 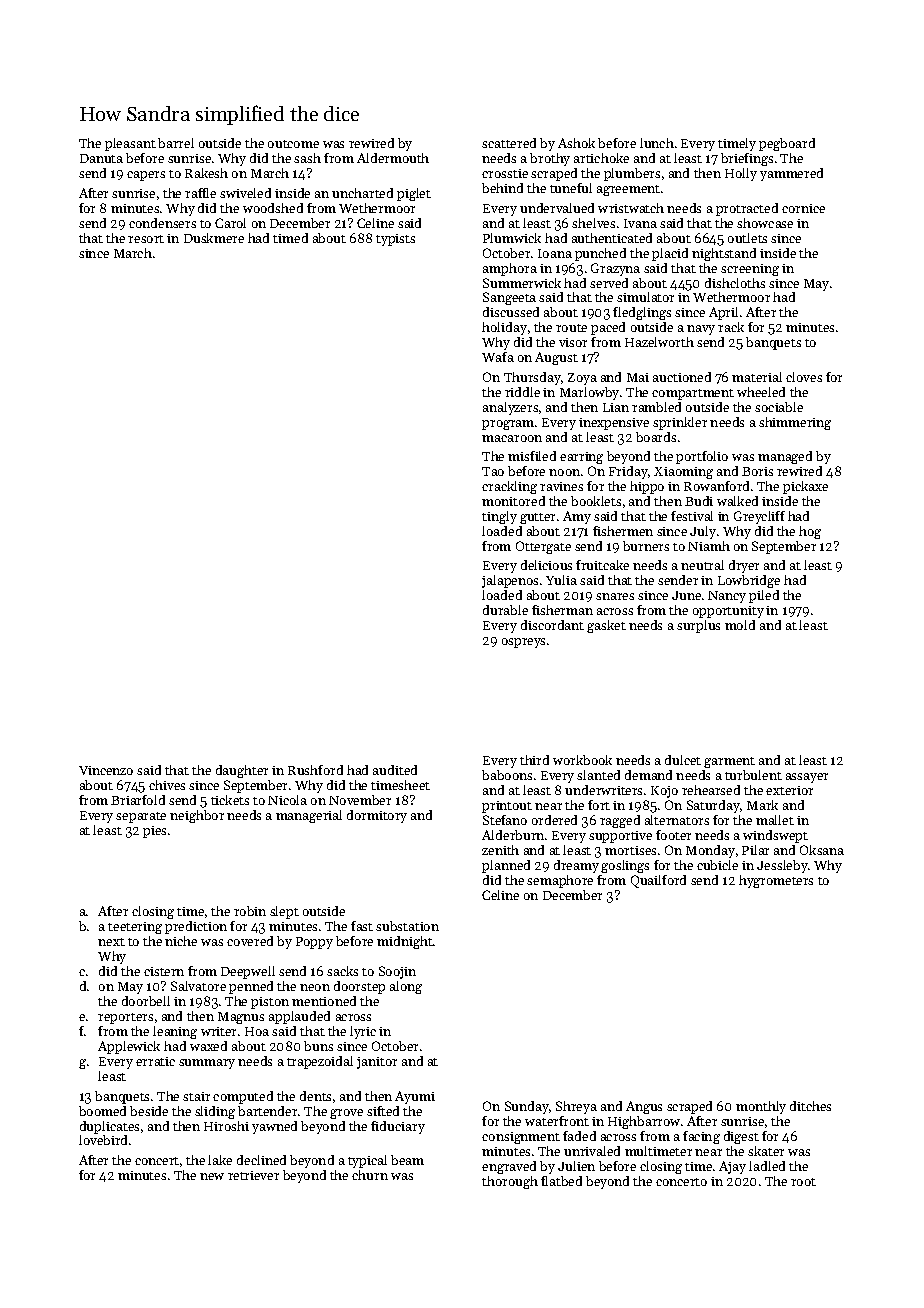 I want to click on separate, so click(x=141, y=817).
